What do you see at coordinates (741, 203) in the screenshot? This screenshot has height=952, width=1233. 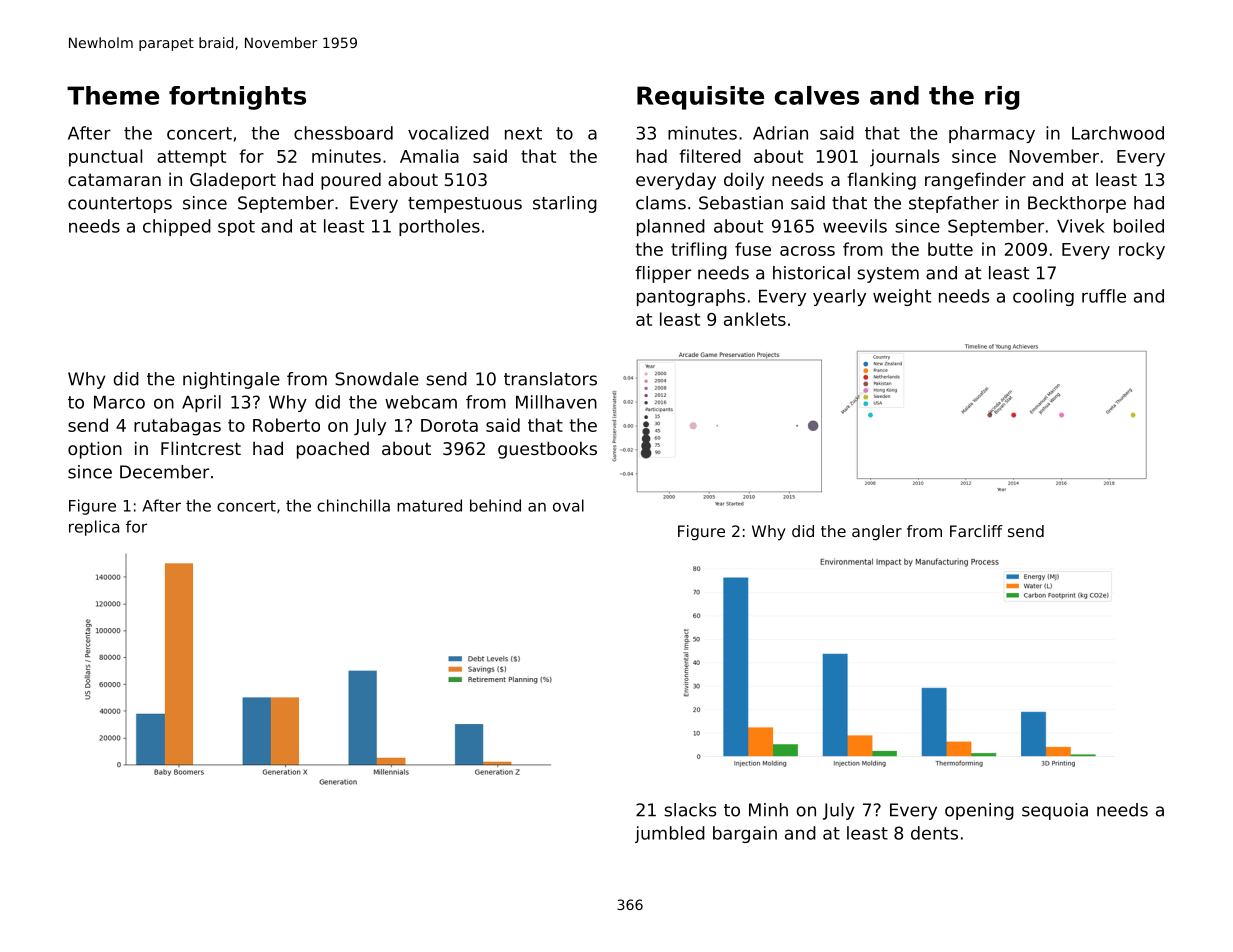 I see `Sebastian` at bounding box center [741, 203].
